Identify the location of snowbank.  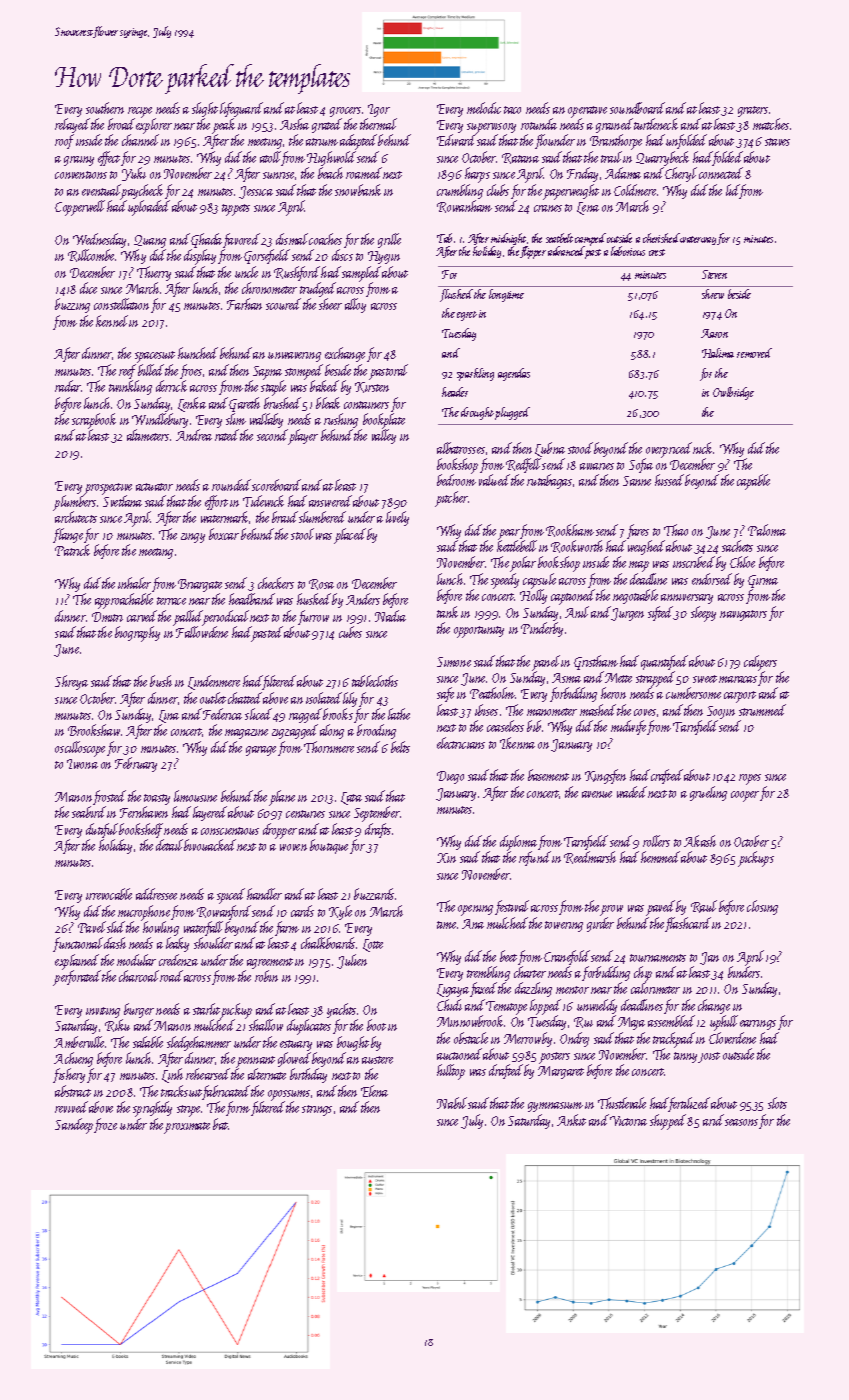
(358, 190).
